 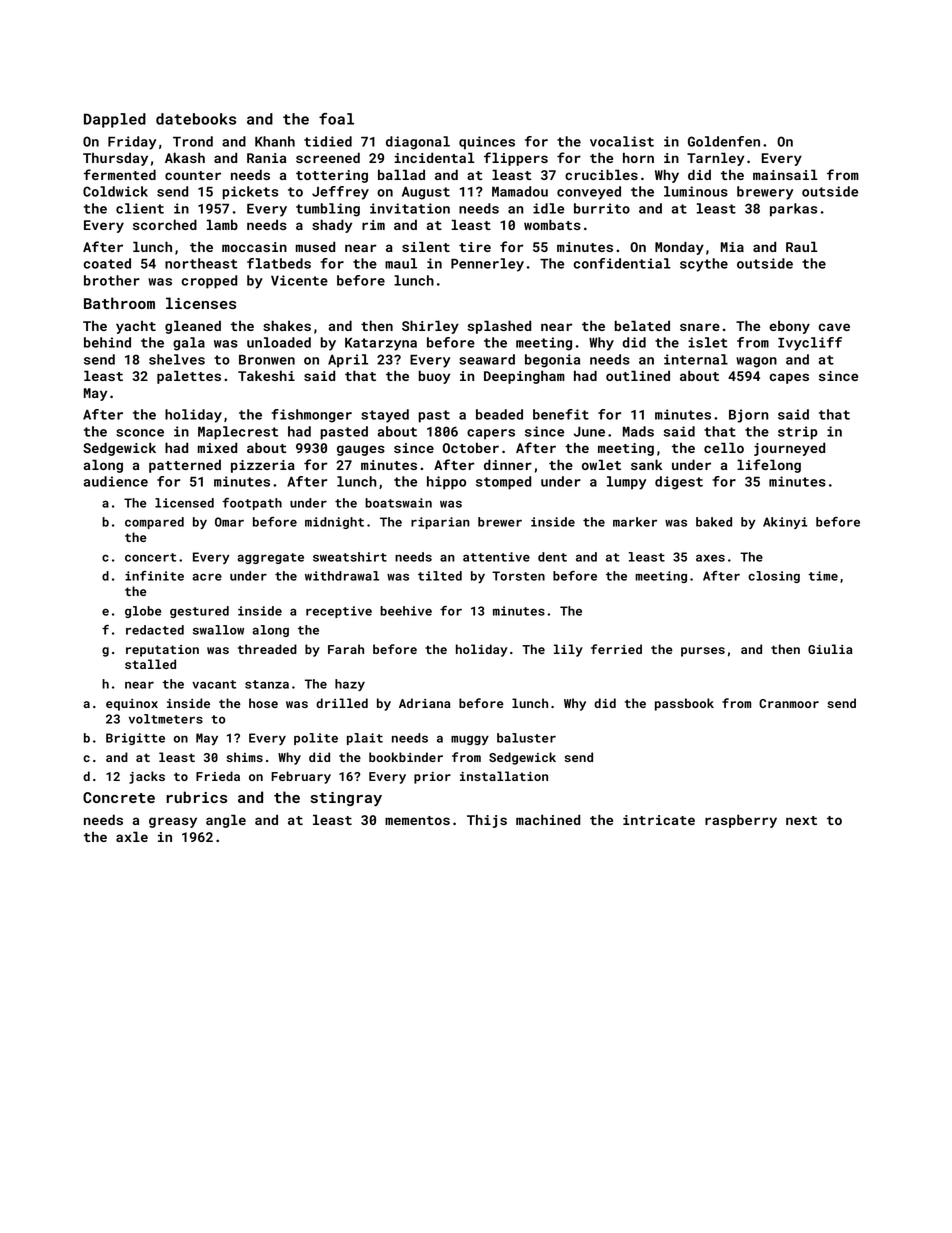 What do you see at coordinates (561, 414) in the screenshot?
I see `benefit` at bounding box center [561, 414].
